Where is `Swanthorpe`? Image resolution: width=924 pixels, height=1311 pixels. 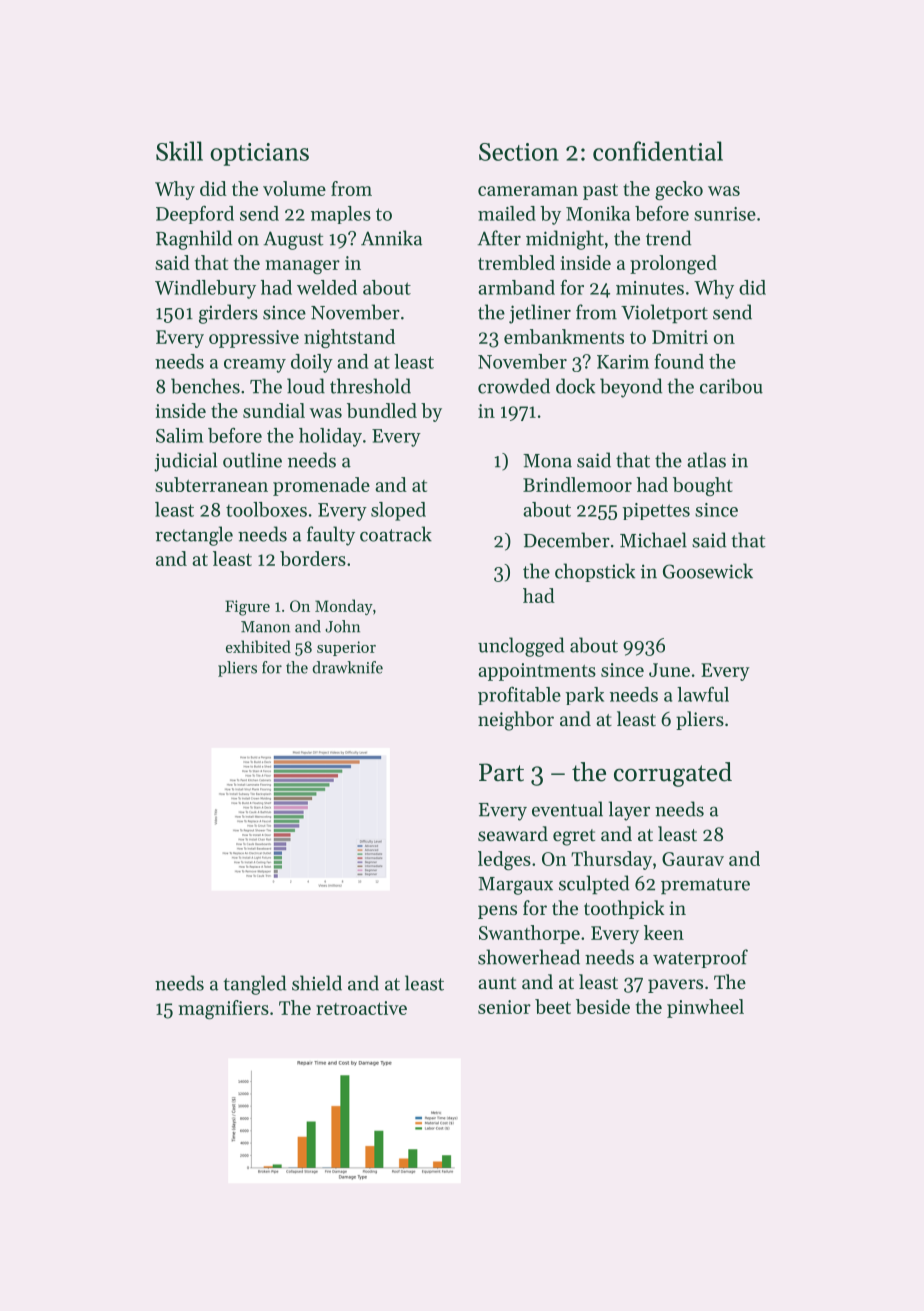
Swanthorpe is located at coordinates (529, 934).
